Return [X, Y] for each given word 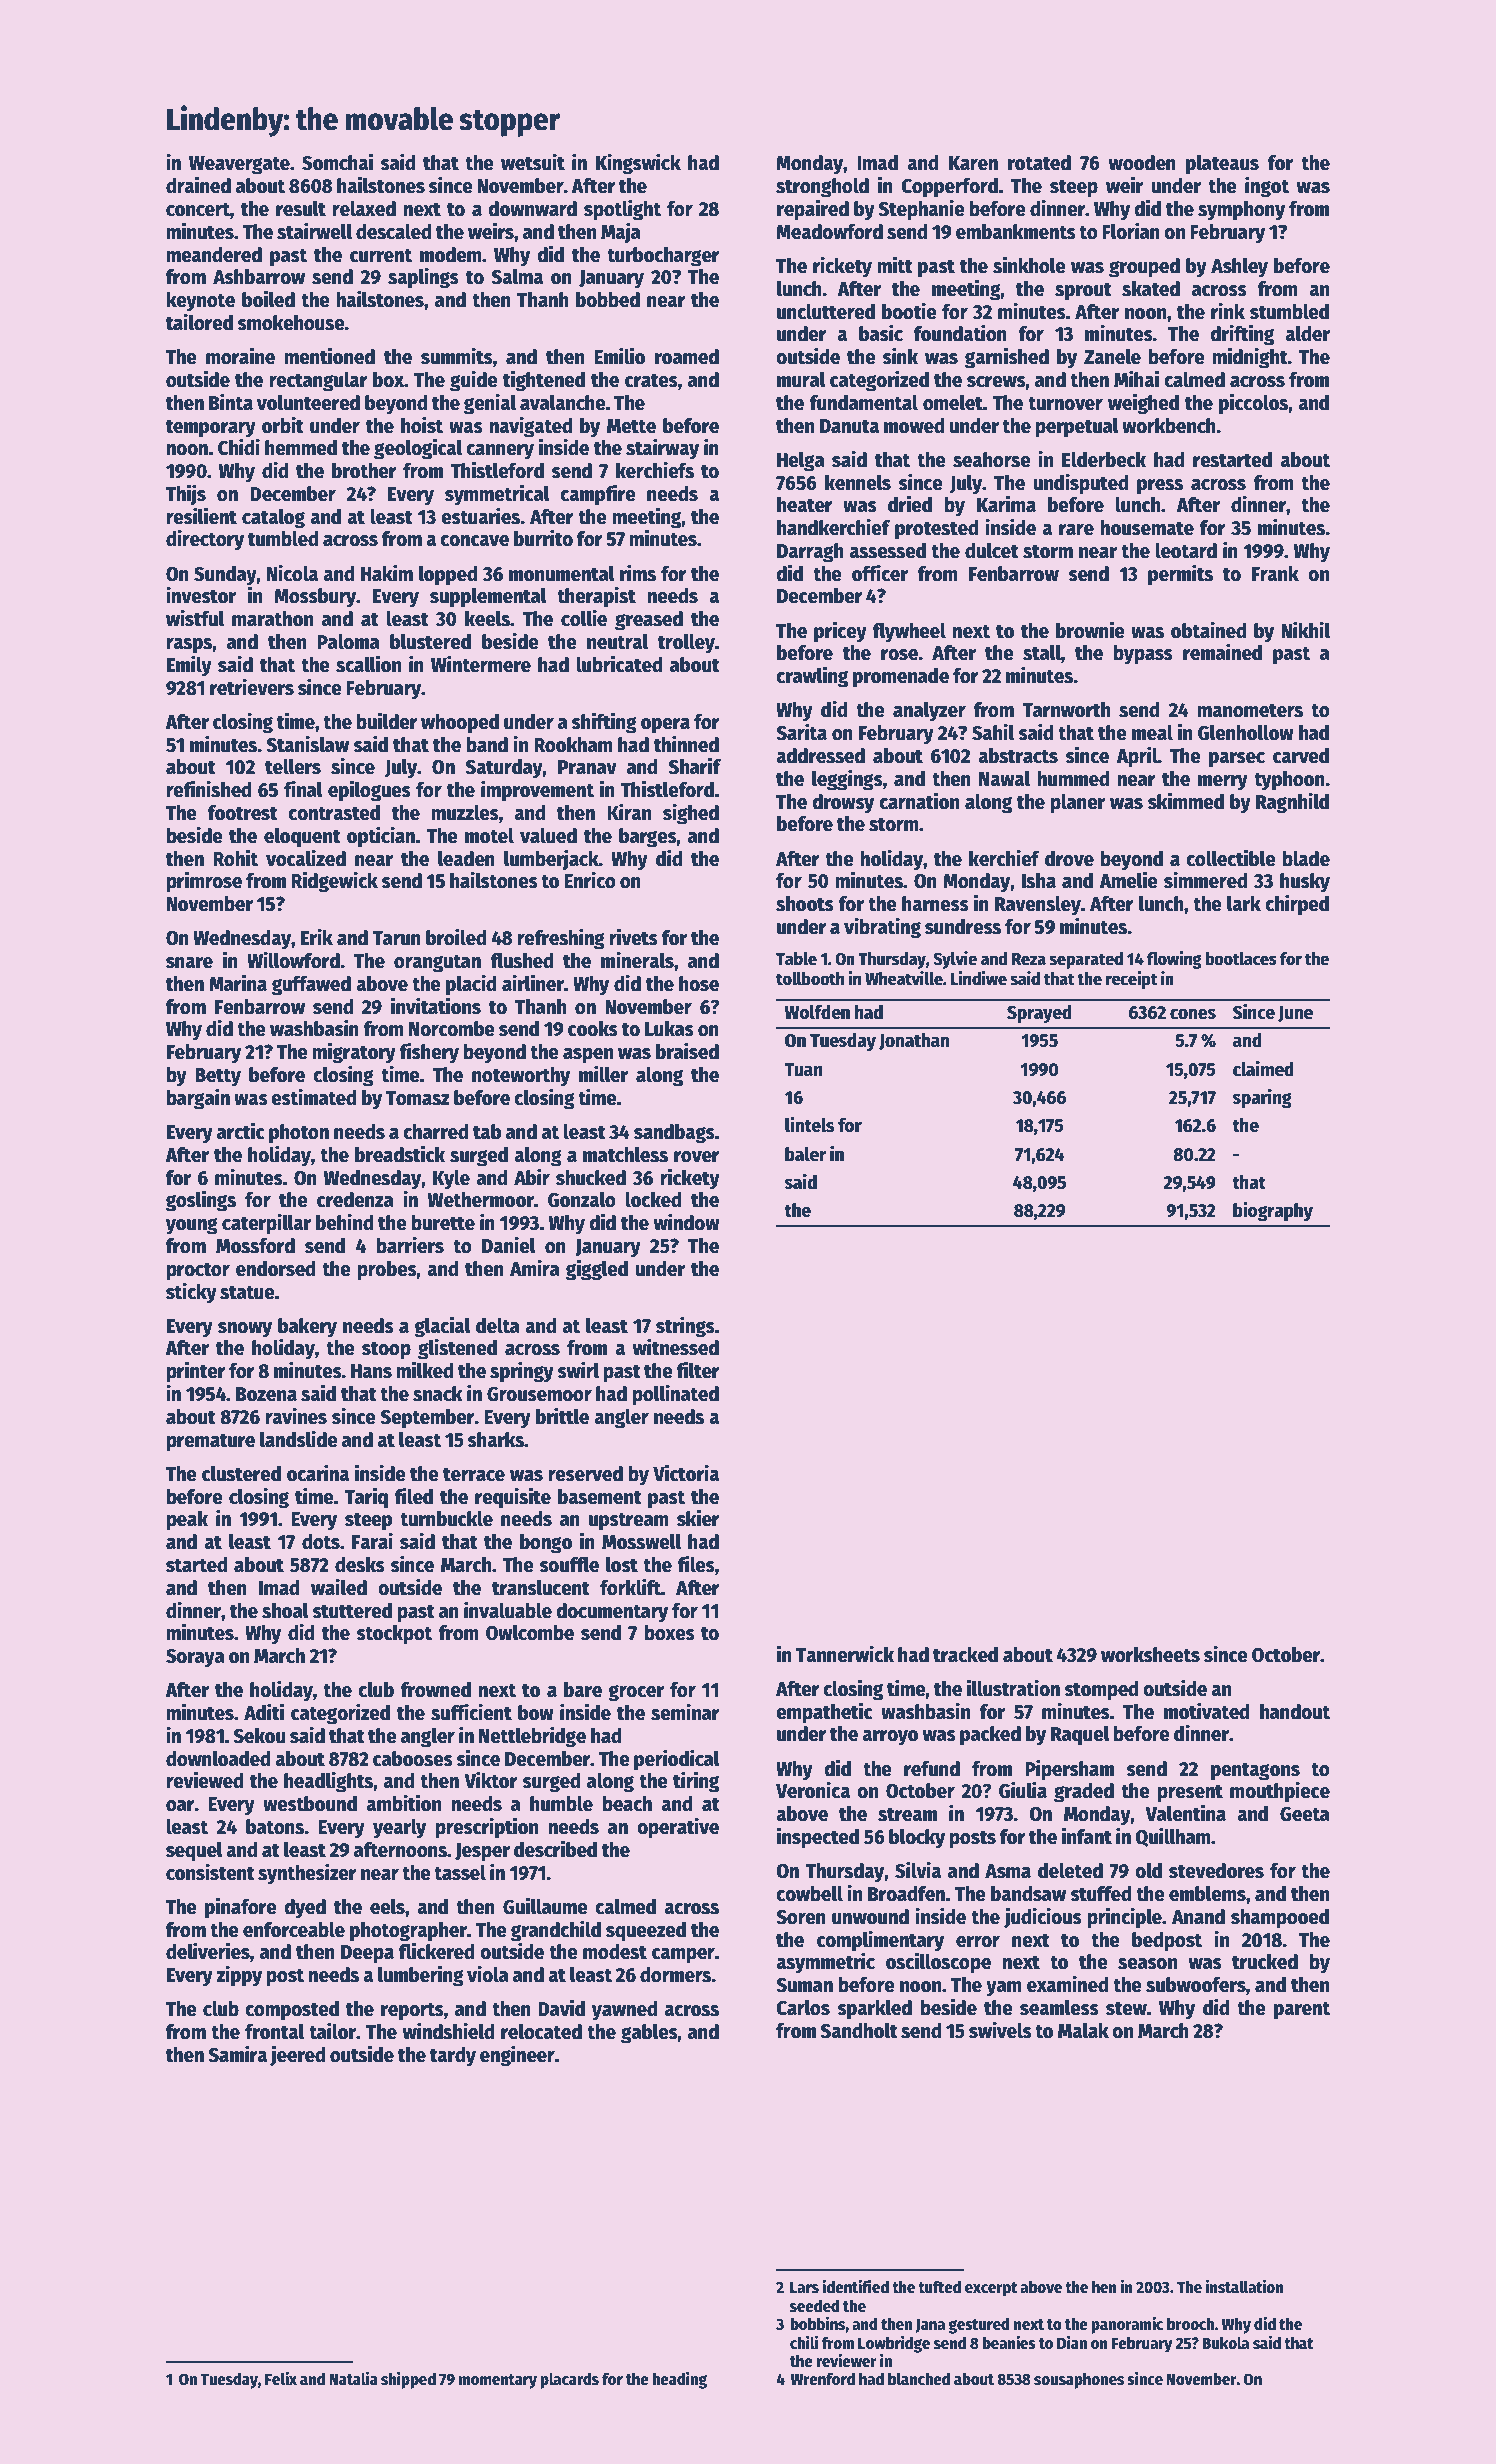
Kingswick [638, 164]
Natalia [353, 2378]
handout [1295, 1712]
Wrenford [822, 2378]
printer [196, 1372]
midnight [1250, 358]
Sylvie [955, 960]
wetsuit [533, 162]
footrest [242, 813]
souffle [569, 1564]
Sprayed [1039, 1014]
